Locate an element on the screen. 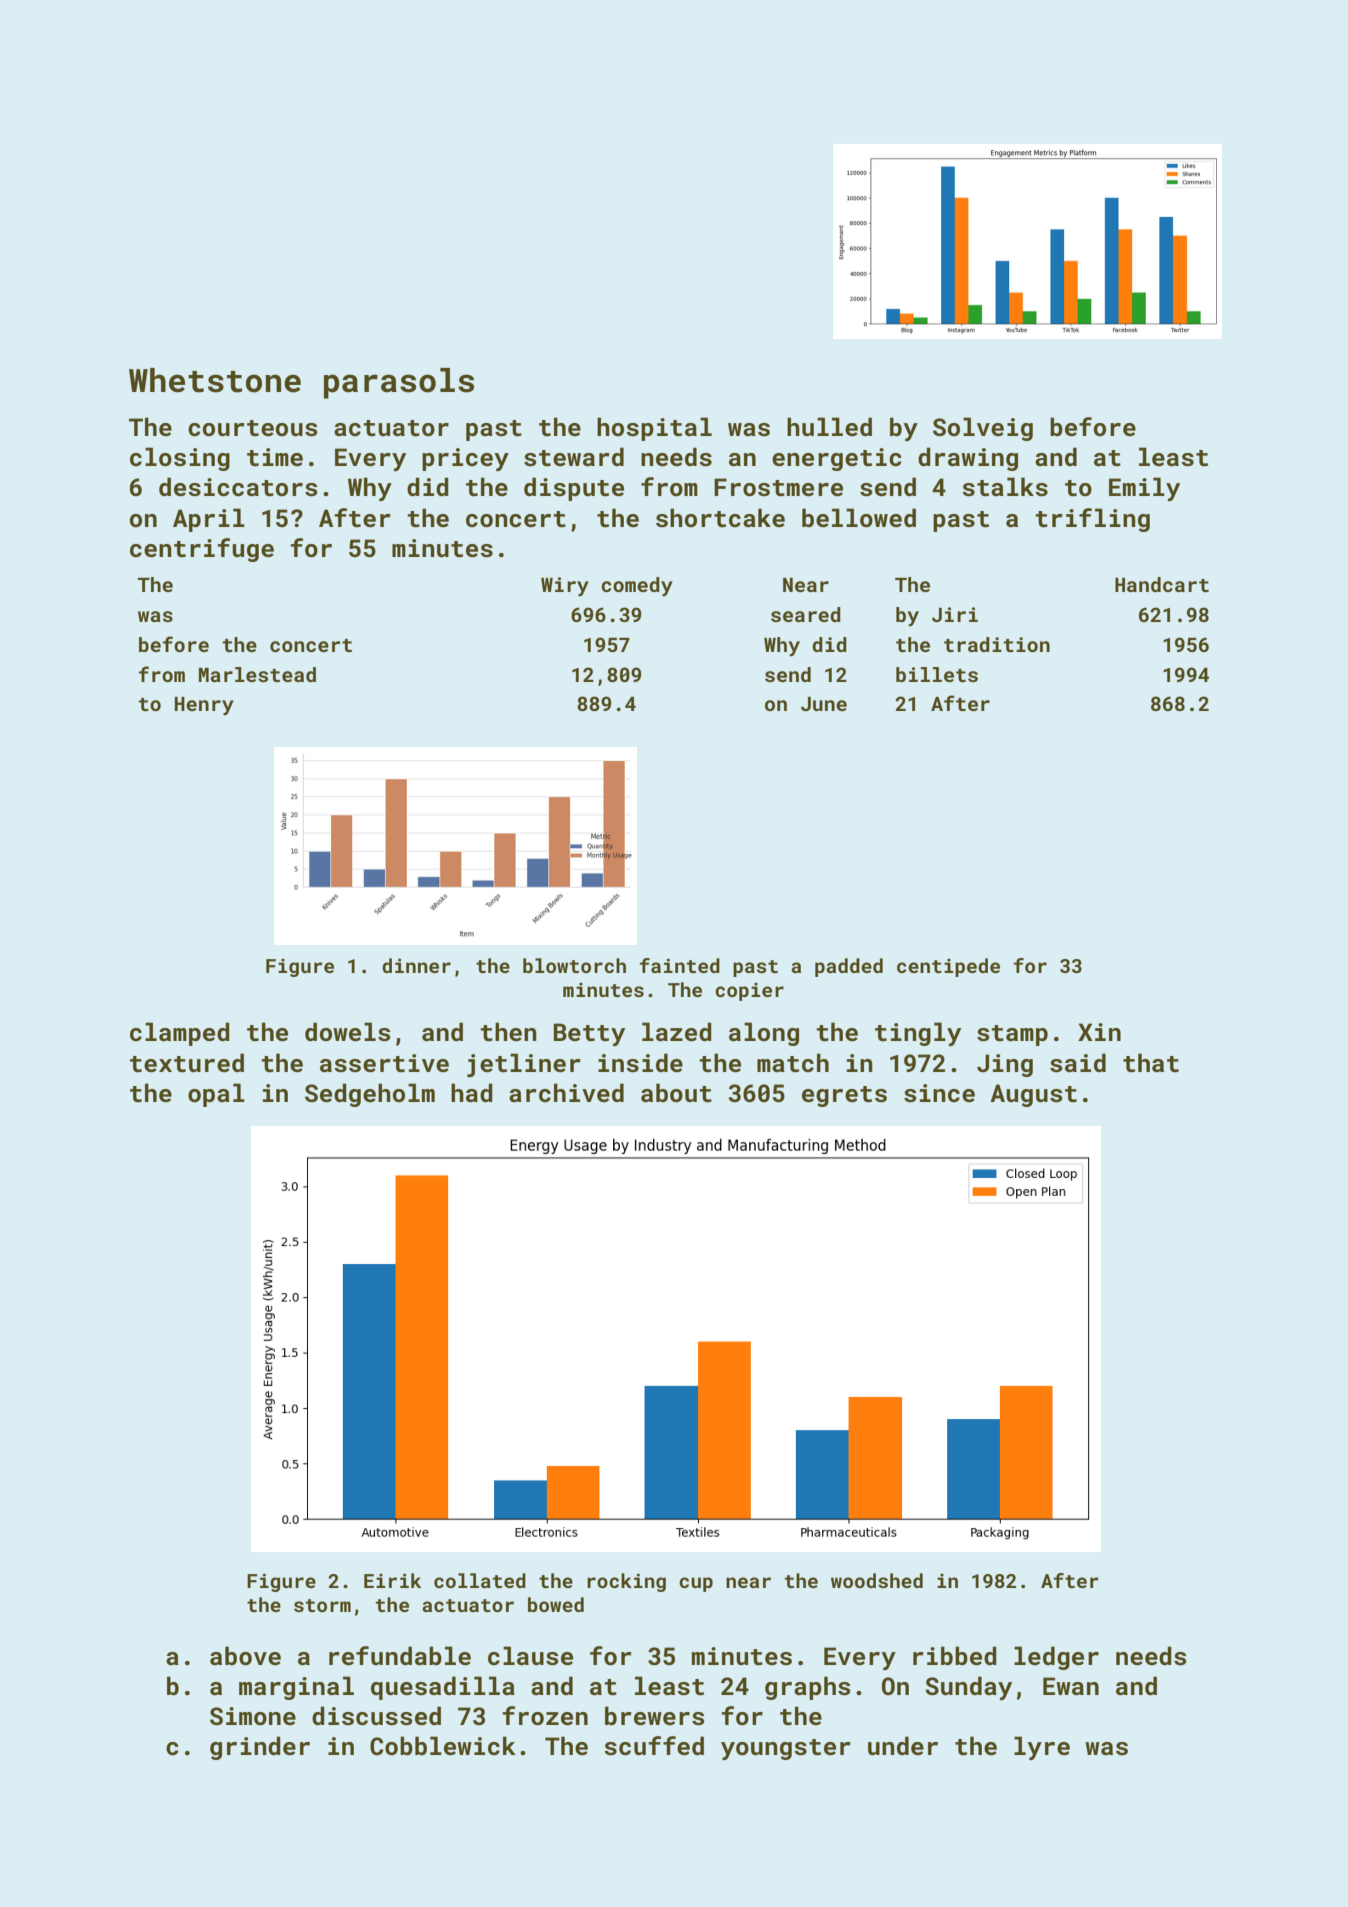  ledger is located at coordinates (1056, 1658).
